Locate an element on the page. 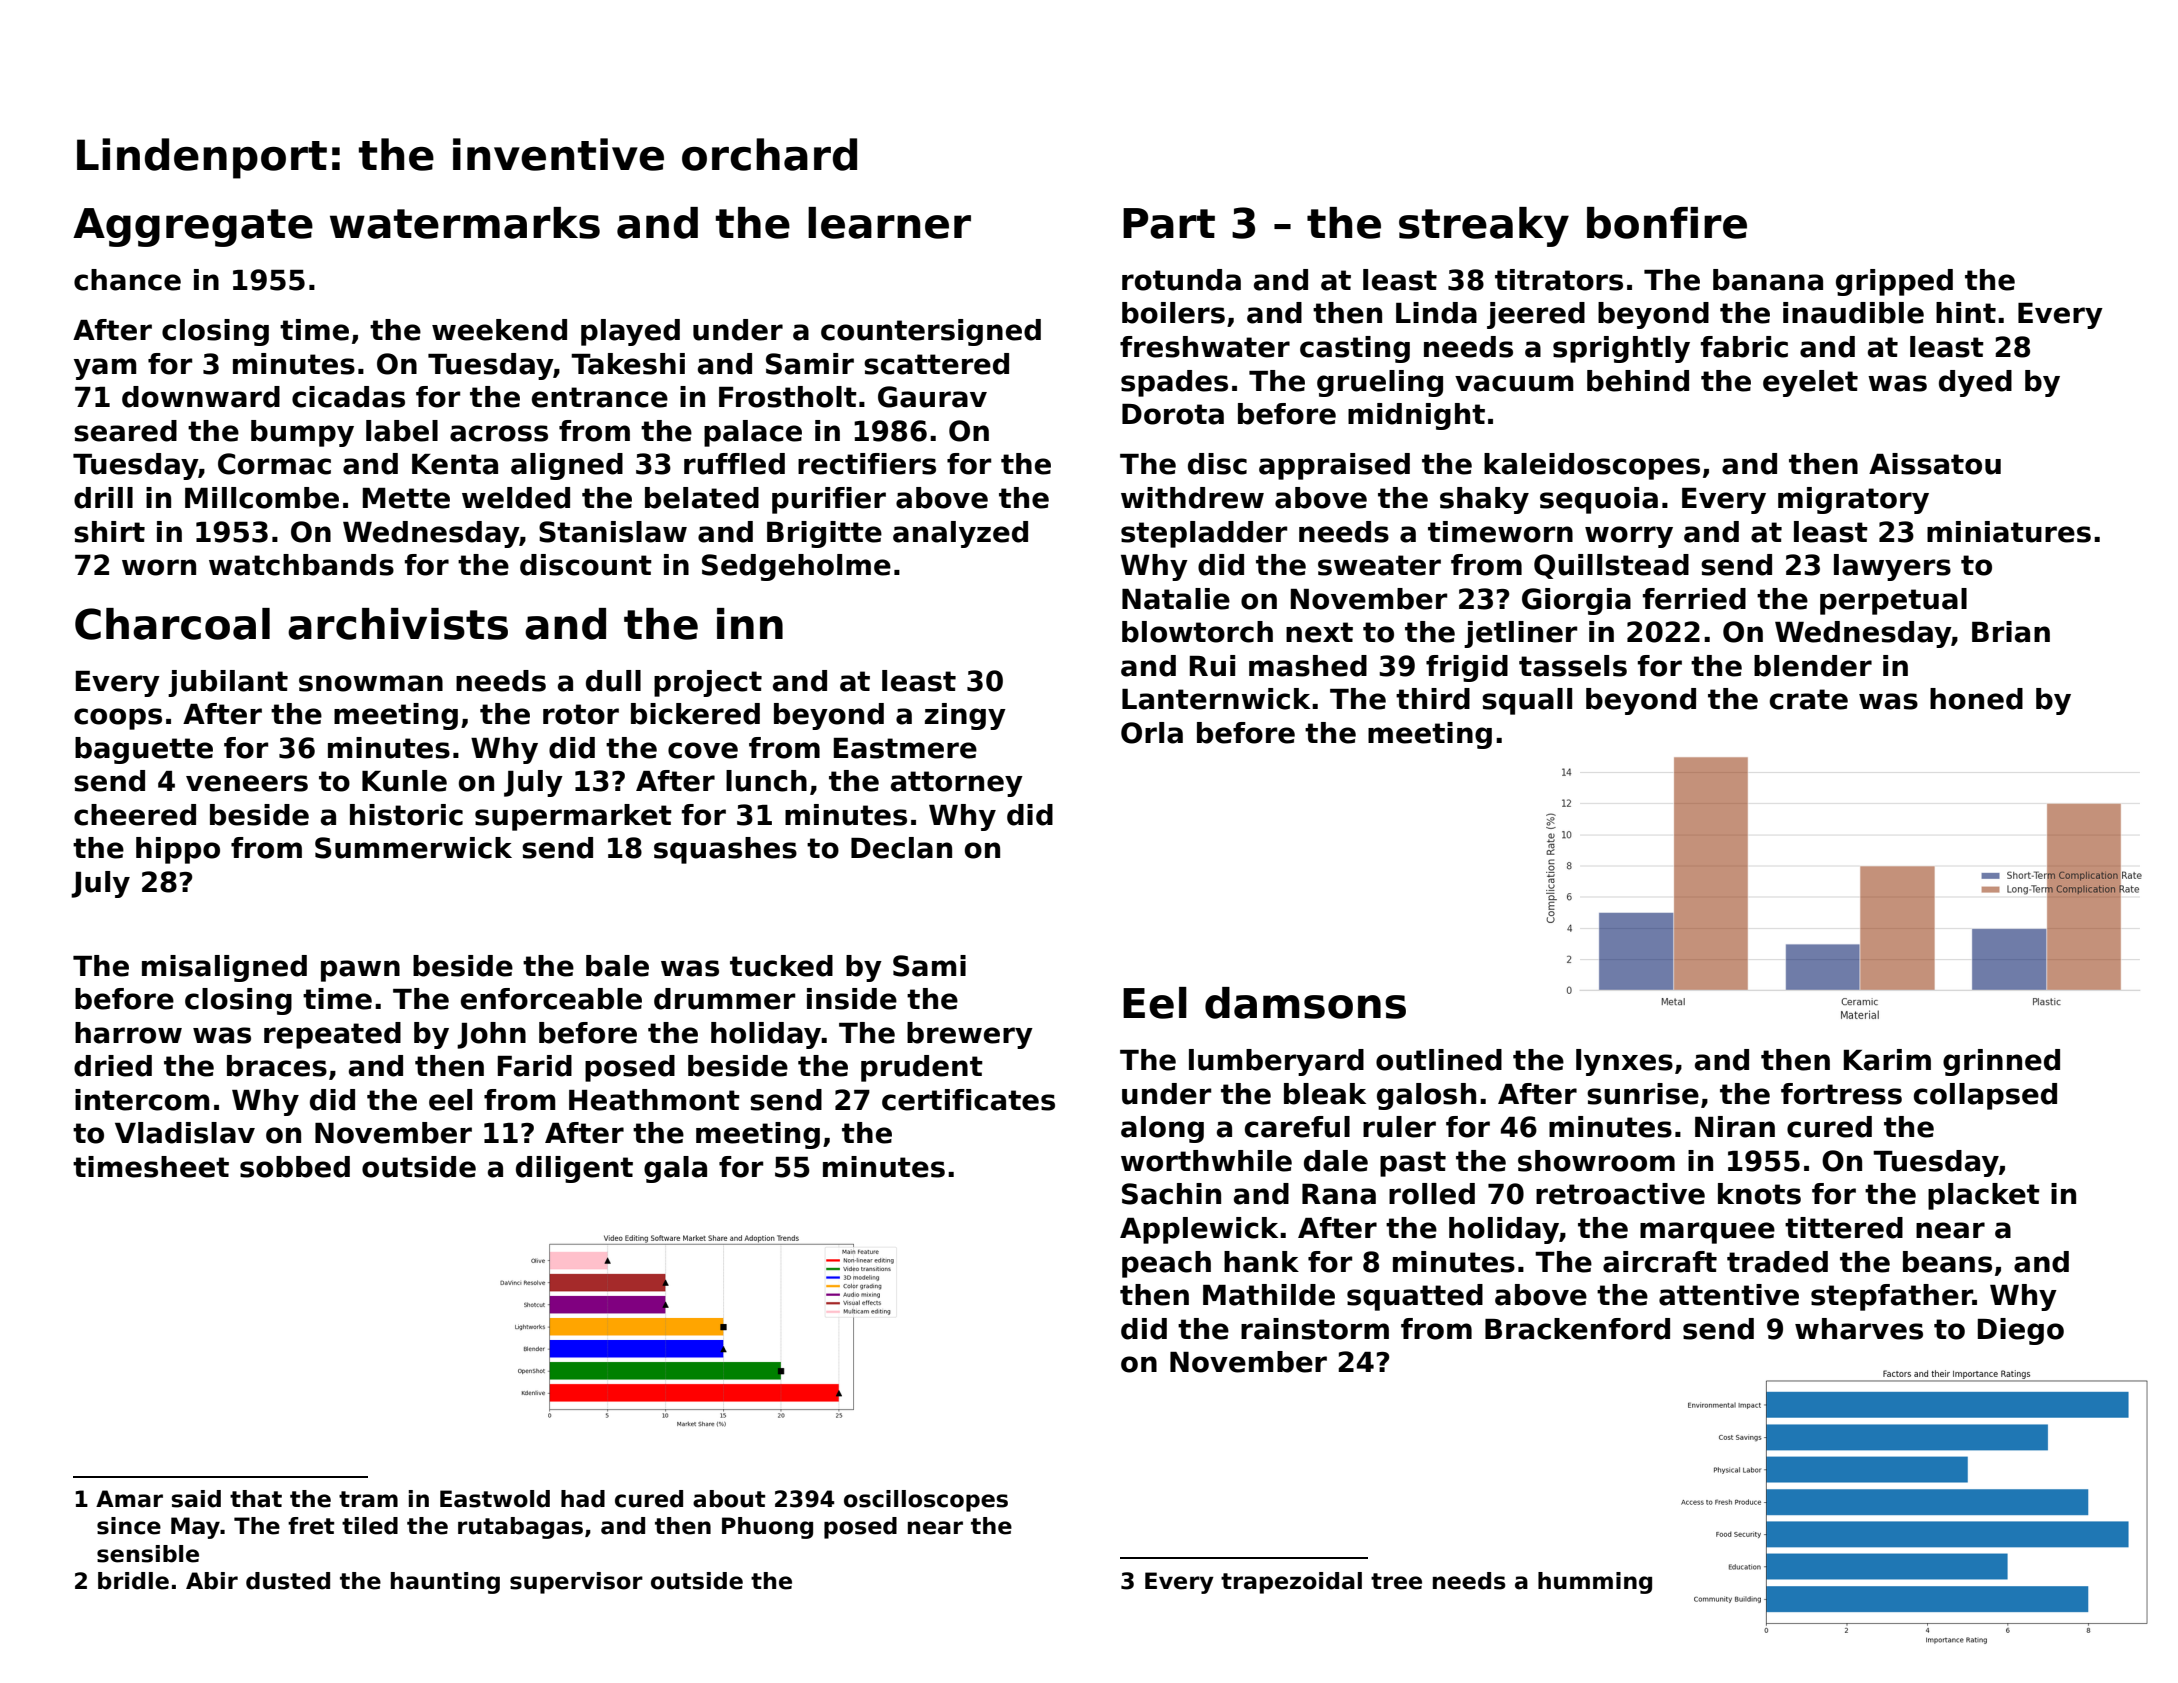 This document has width=2178, height=1683. squall is located at coordinates (1527, 701).
